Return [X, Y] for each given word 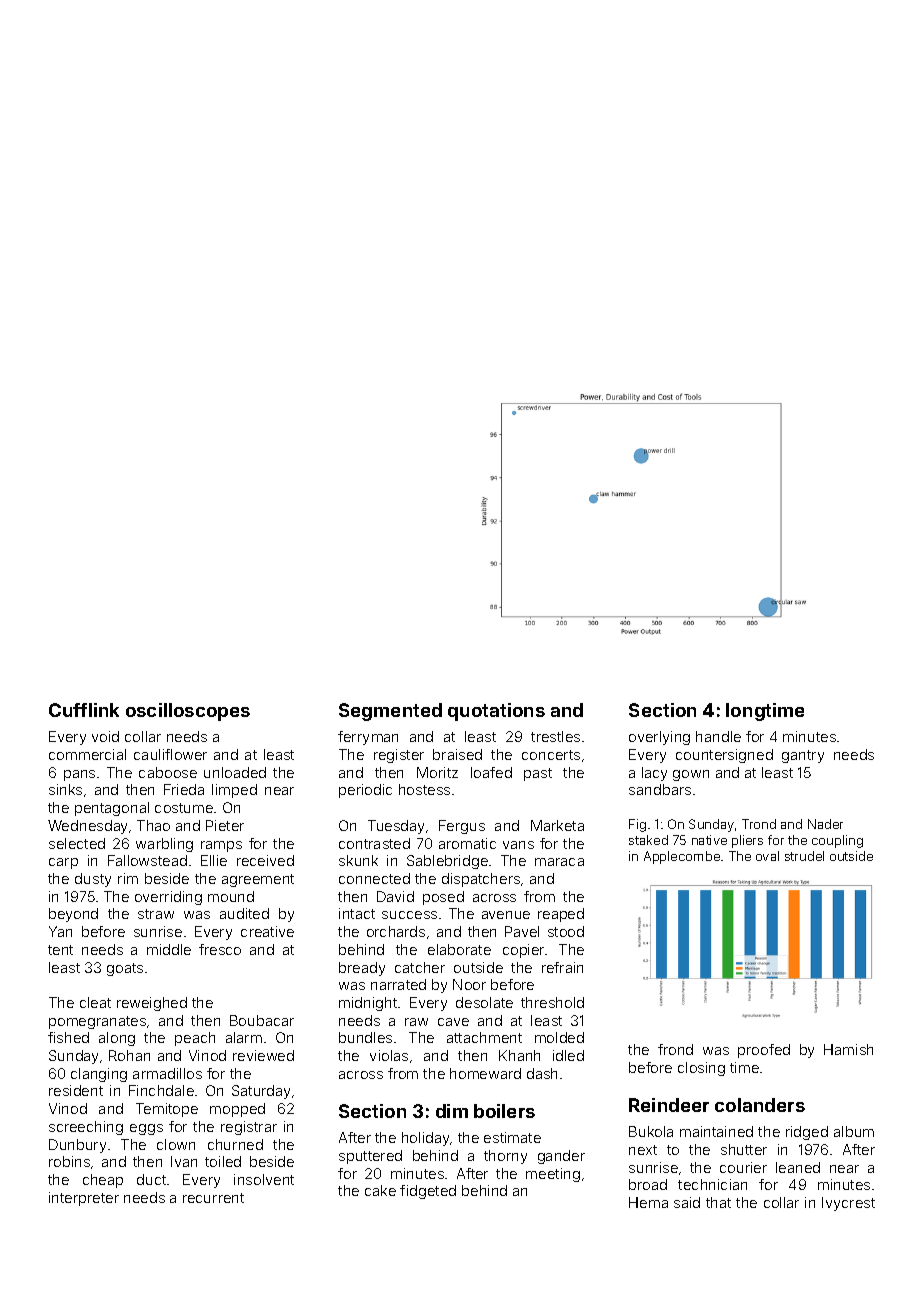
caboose [168, 772]
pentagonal [112, 809]
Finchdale [161, 1090]
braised [457, 754]
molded [559, 1037]
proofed [764, 1051]
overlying [659, 738]
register [399, 756]
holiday [425, 1139]
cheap [103, 1181]
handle [718, 736]
